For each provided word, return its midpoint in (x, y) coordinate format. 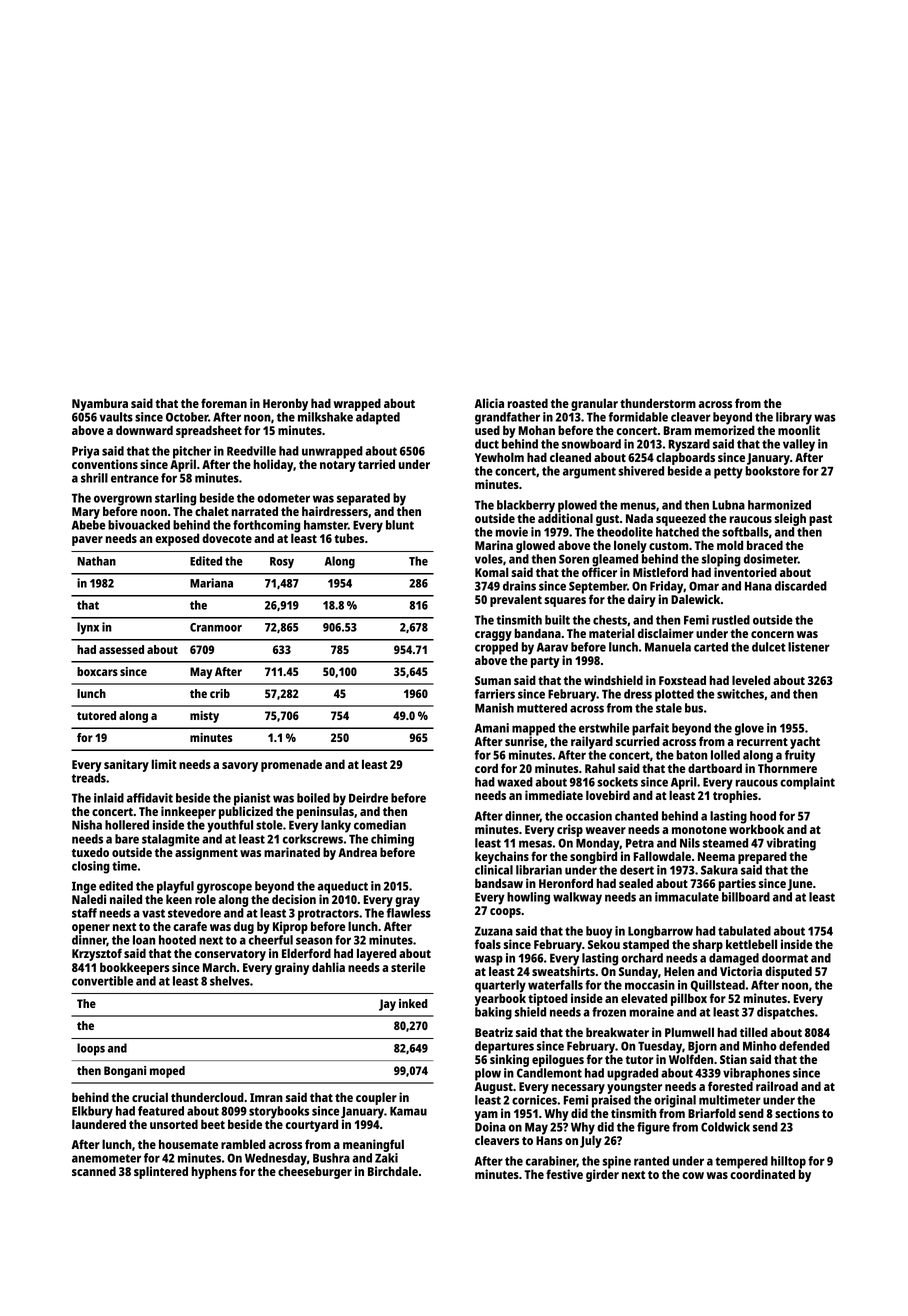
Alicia (489, 403)
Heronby (285, 404)
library (794, 418)
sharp (708, 945)
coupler (376, 1098)
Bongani (125, 1072)
